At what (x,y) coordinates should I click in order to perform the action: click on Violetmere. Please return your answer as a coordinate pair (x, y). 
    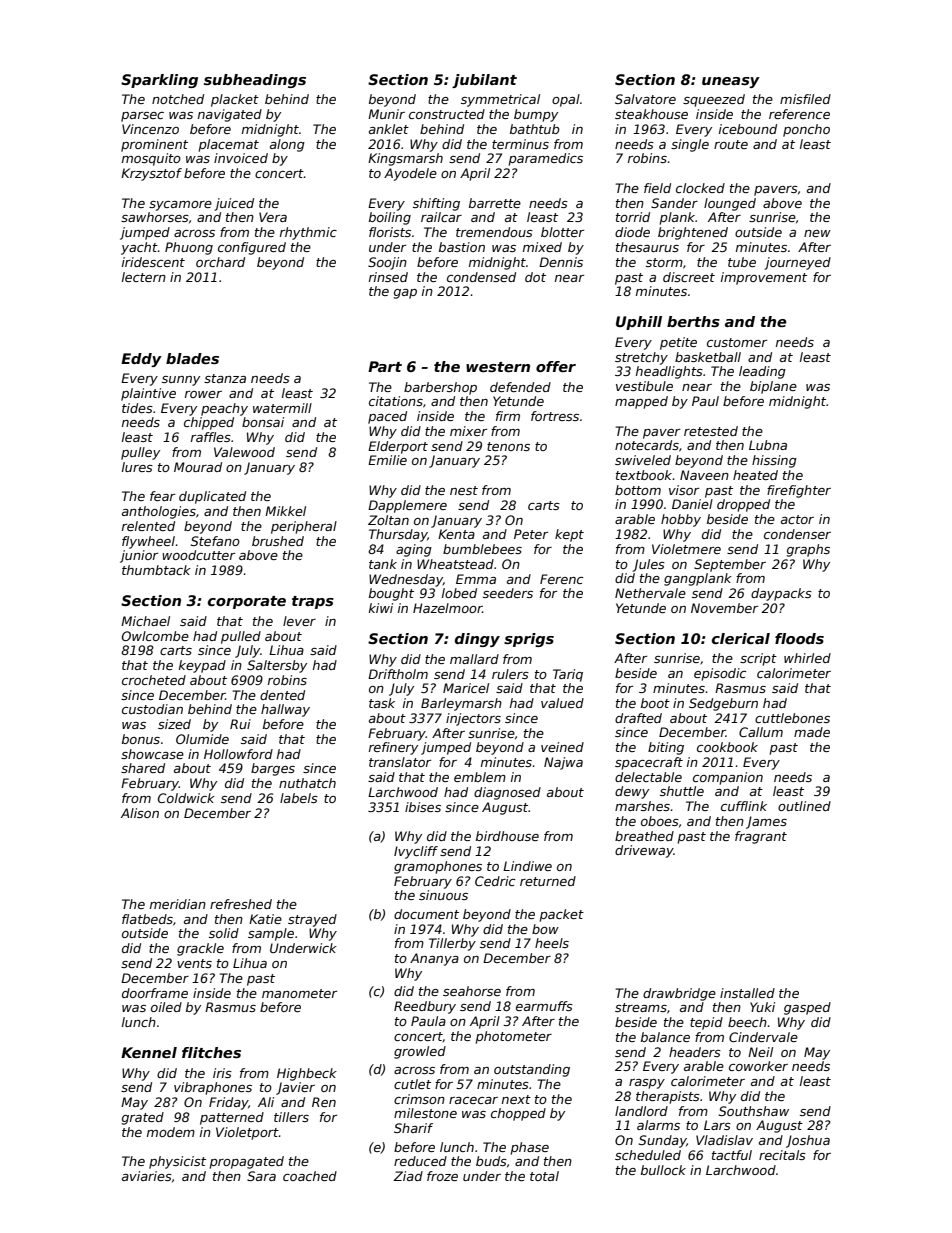
    Looking at the image, I should click on (686, 549).
